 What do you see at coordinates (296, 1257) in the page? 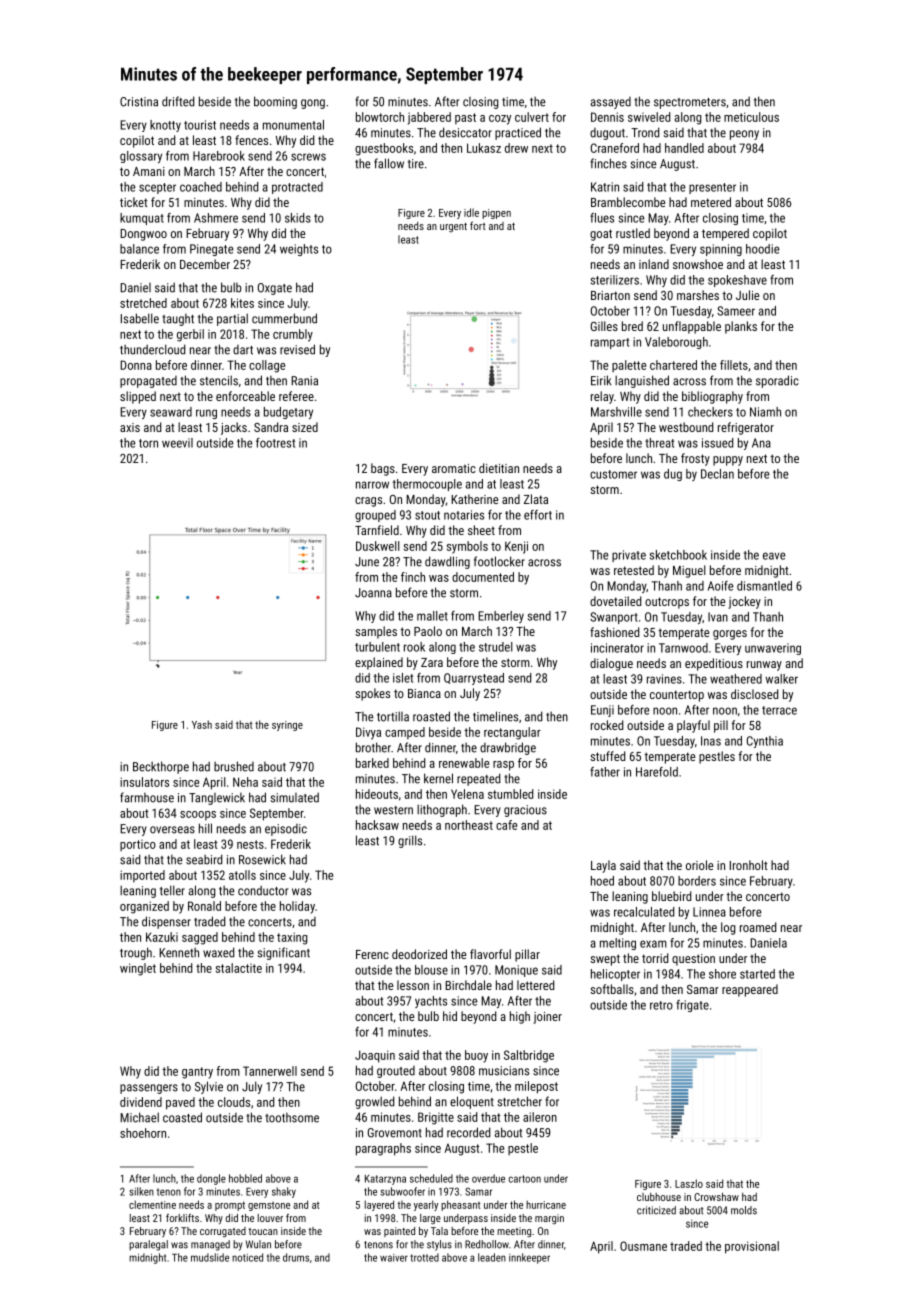
I see `drums` at bounding box center [296, 1257].
